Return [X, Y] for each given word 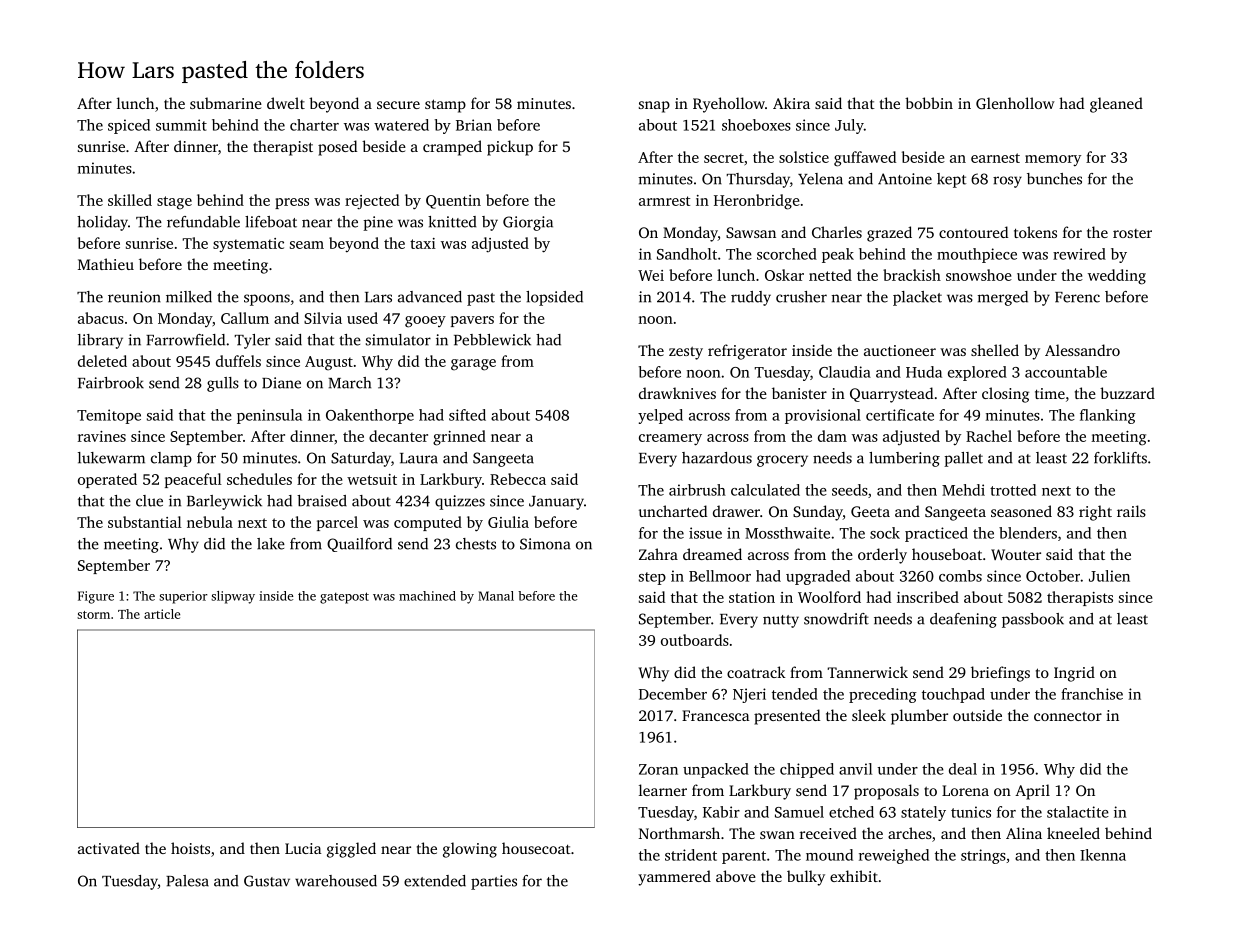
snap [654, 107]
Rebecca [518, 479]
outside [977, 715]
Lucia [303, 848]
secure [398, 105]
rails [1131, 511]
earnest [995, 158]
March [349, 383]
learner [663, 790]
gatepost [344, 598]
